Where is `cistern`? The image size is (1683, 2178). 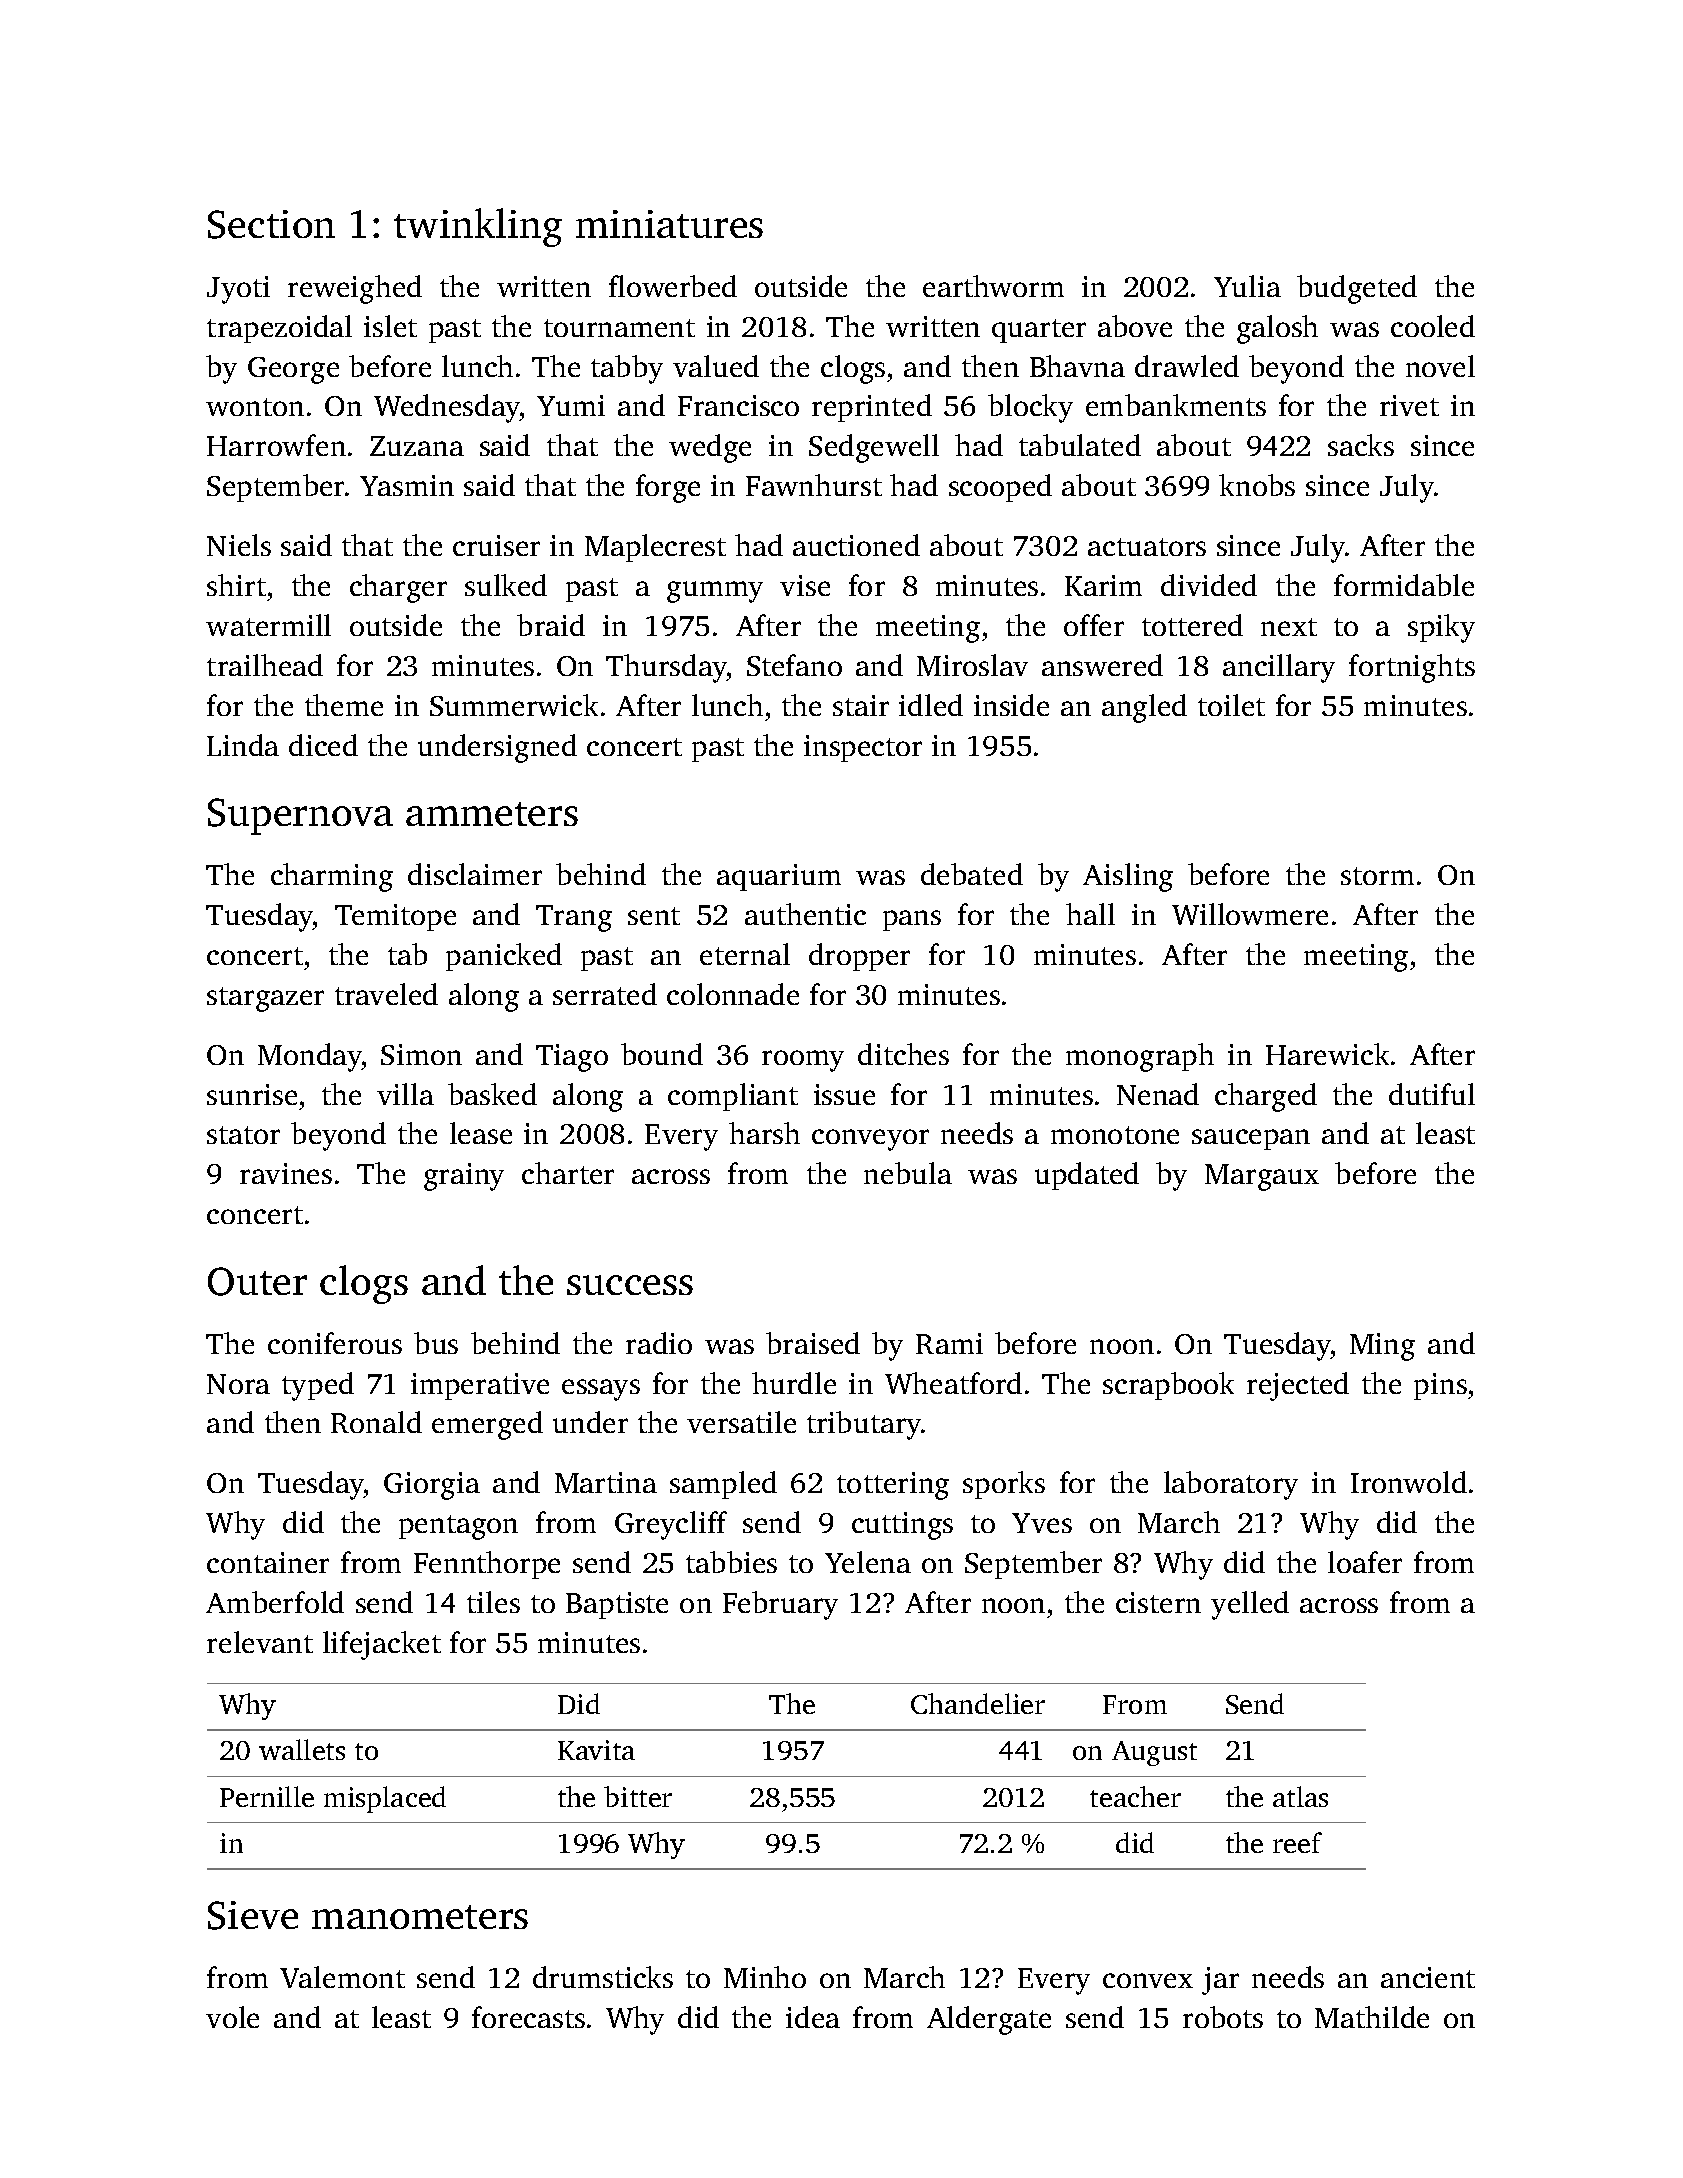
cistern is located at coordinates (1158, 1602).
